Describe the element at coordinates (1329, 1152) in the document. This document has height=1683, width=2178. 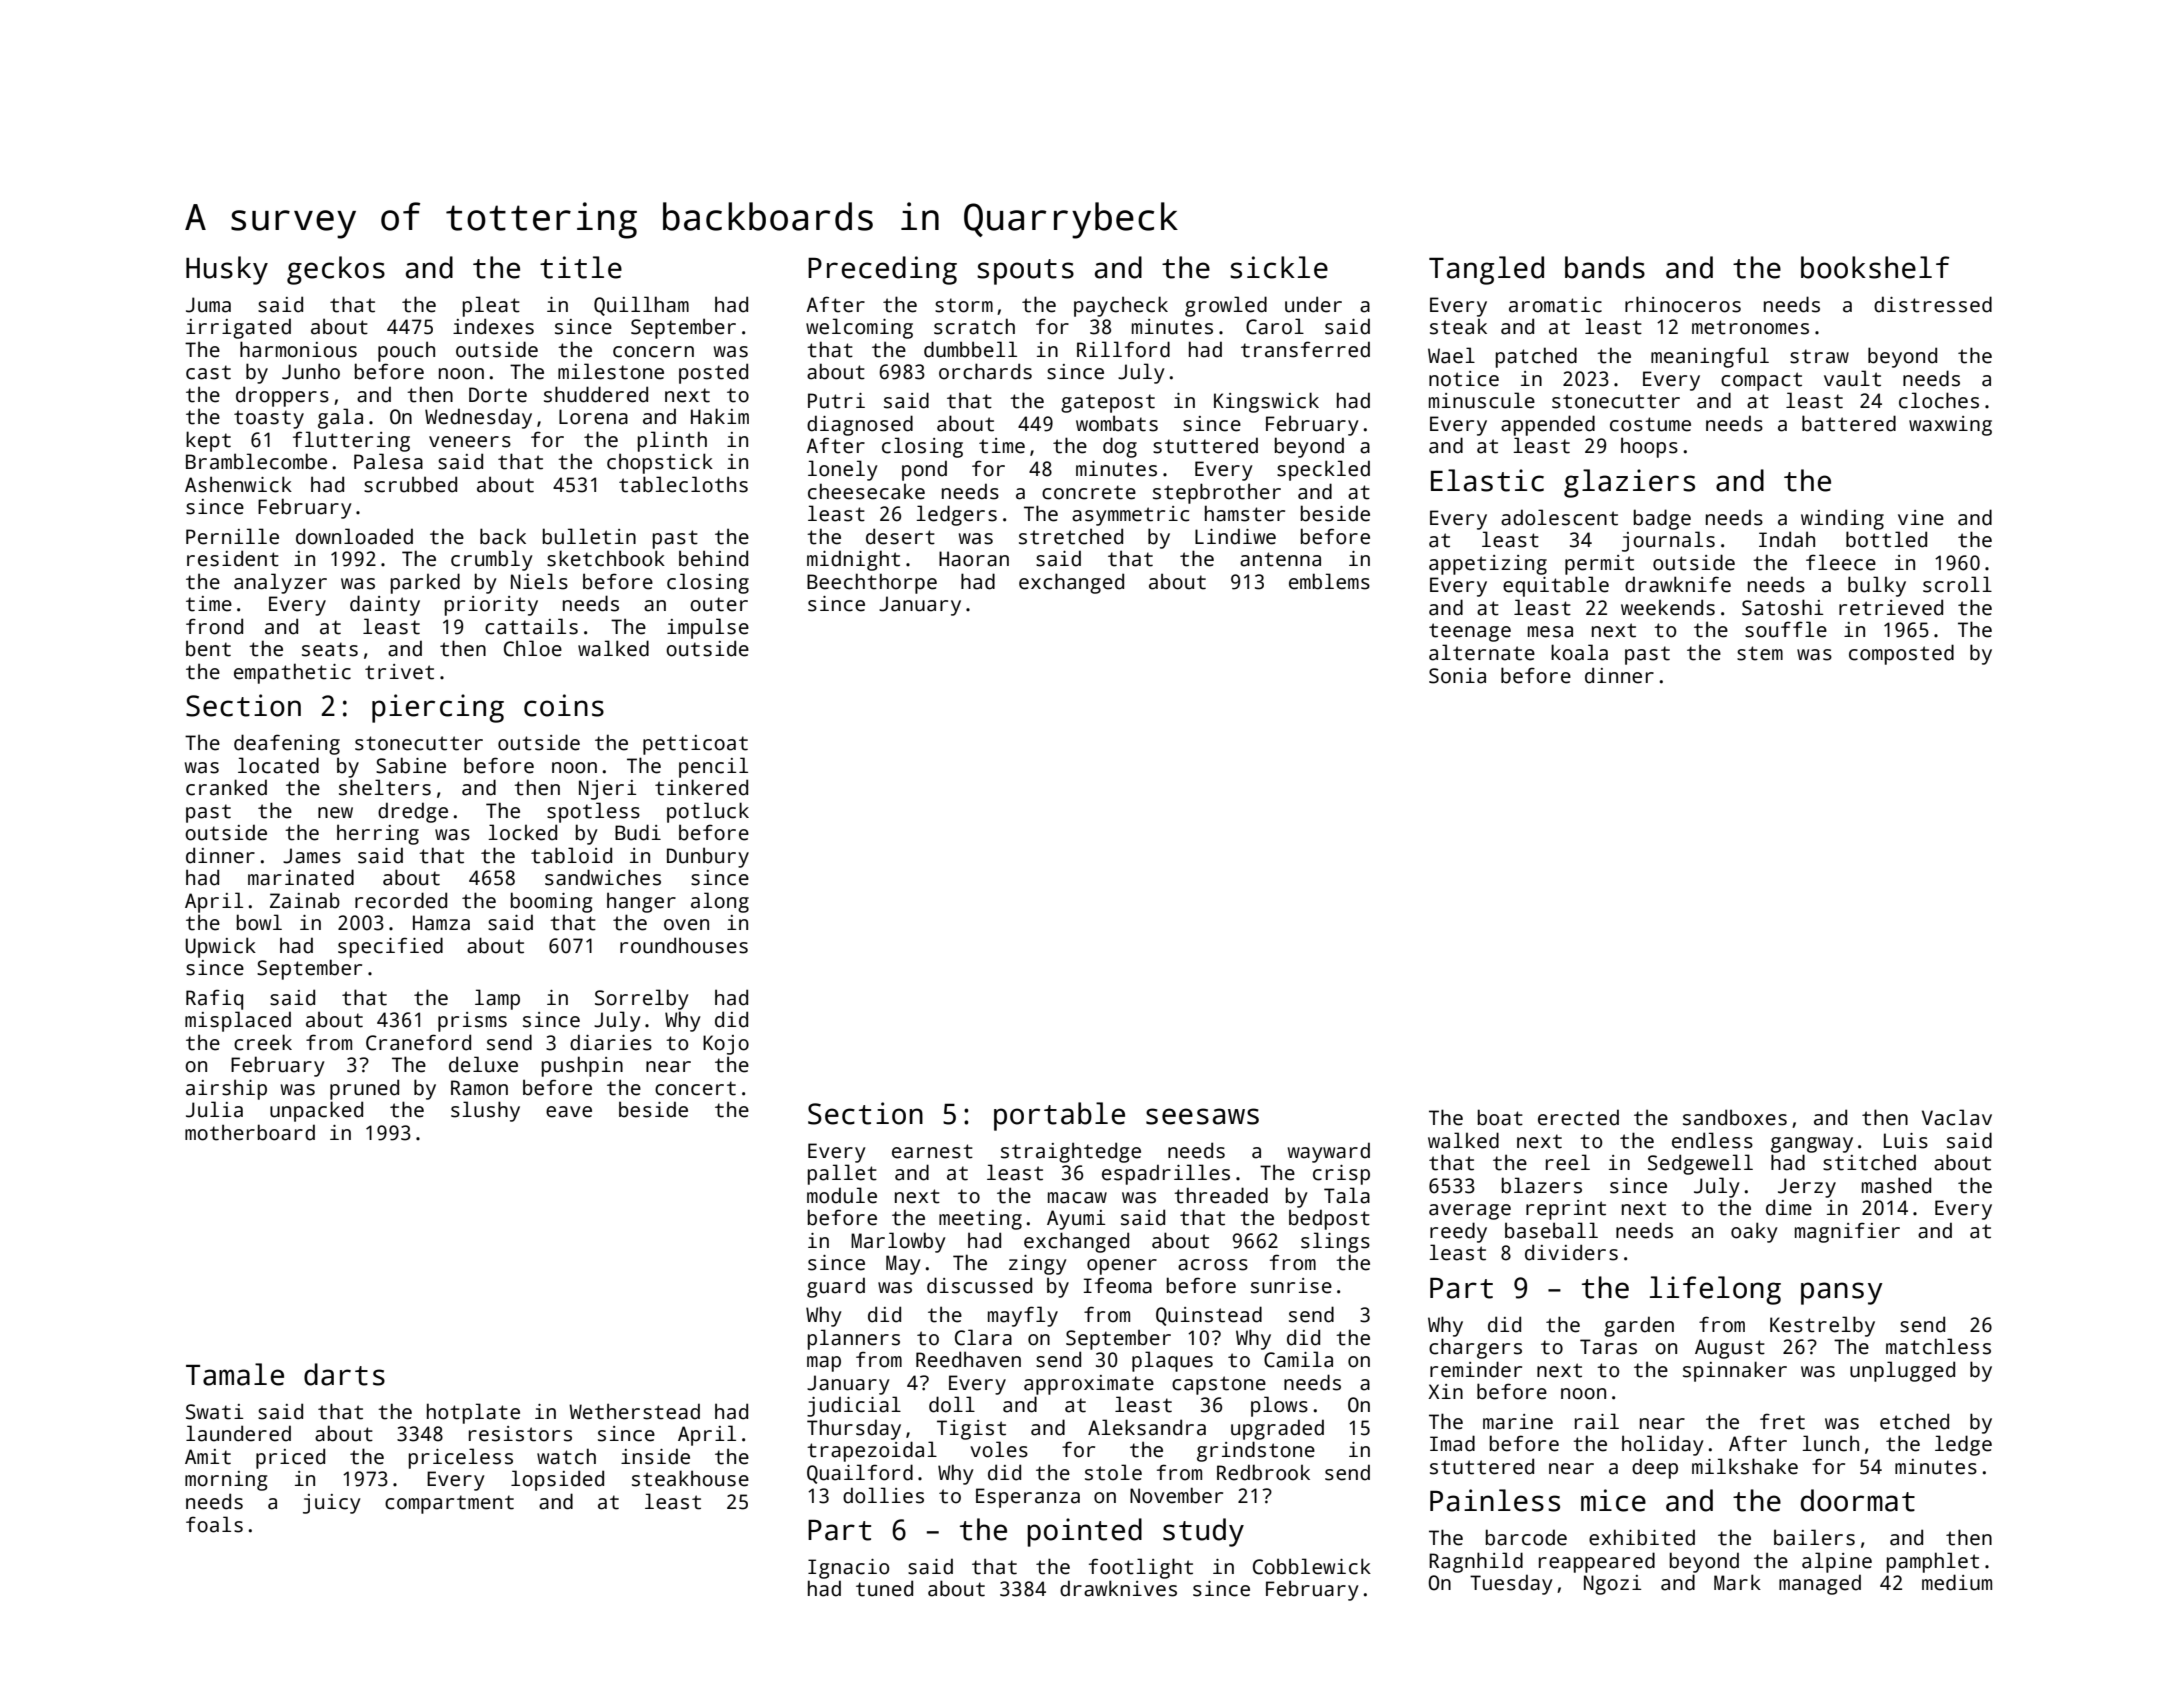
I see `wayward` at that location.
